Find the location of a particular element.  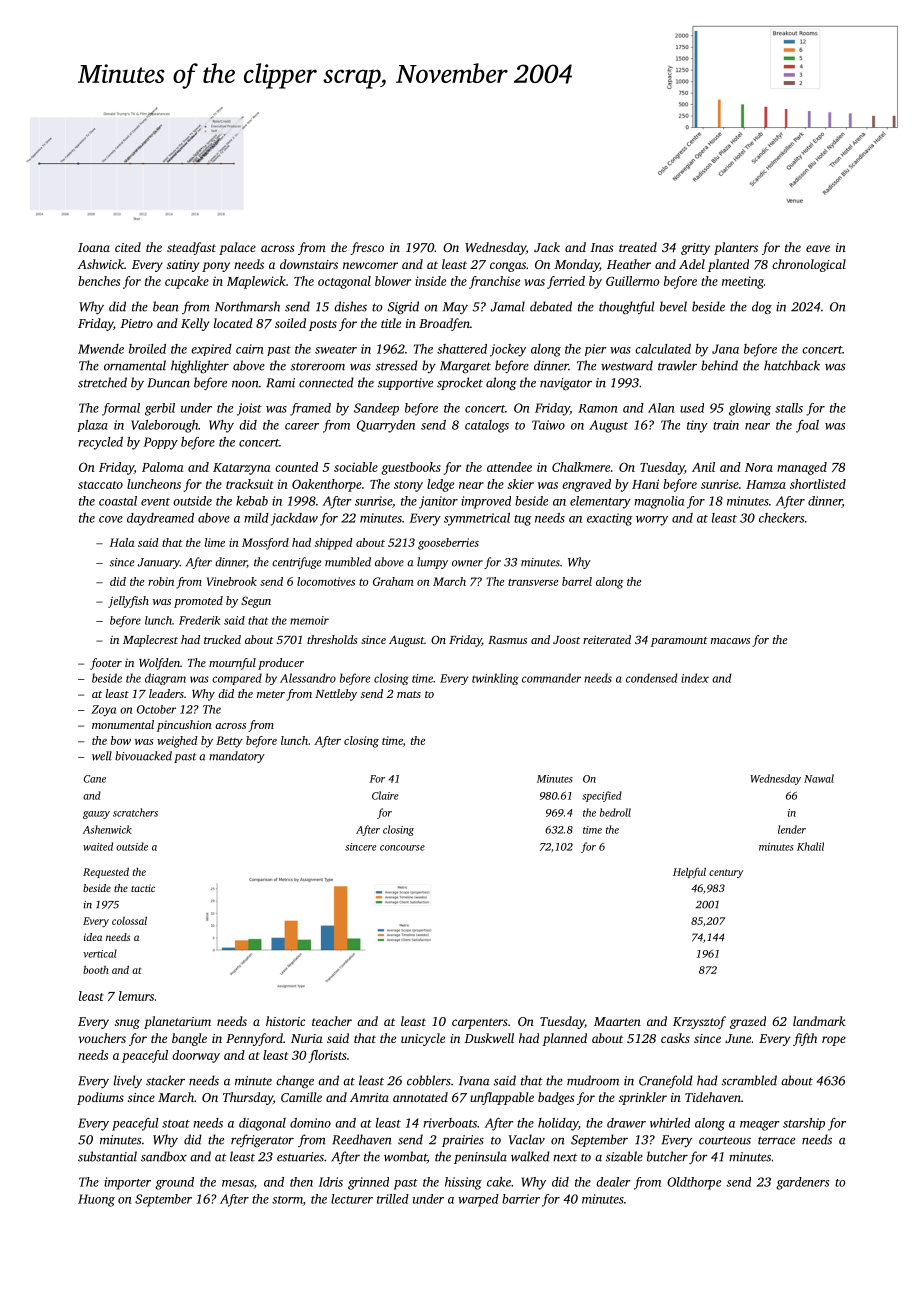

bean is located at coordinates (166, 306).
